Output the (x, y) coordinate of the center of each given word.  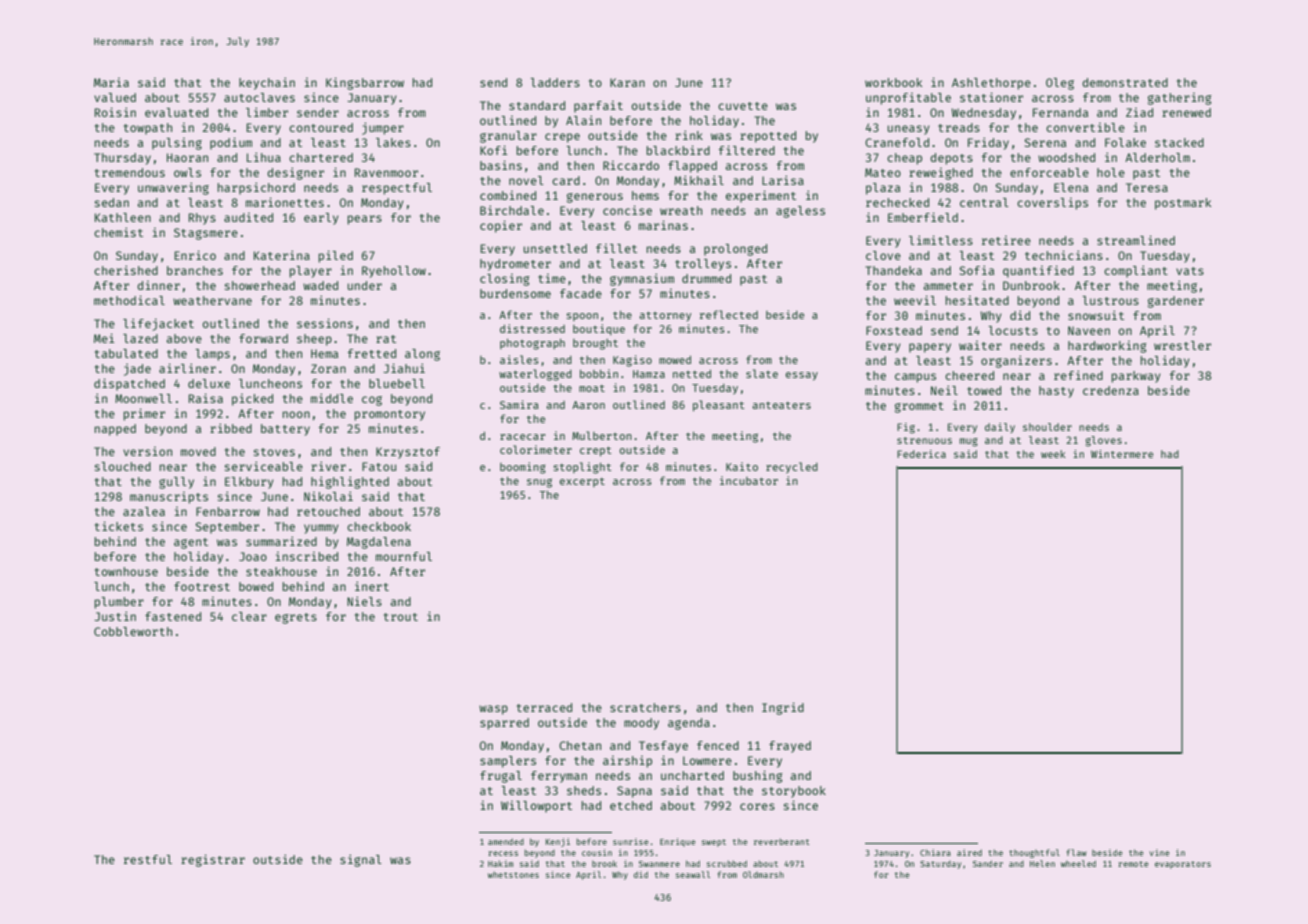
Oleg (1060, 84)
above (184, 338)
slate (762, 373)
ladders (555, 82)
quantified (1038, 271)
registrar (213, 860)
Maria (111, 82)
